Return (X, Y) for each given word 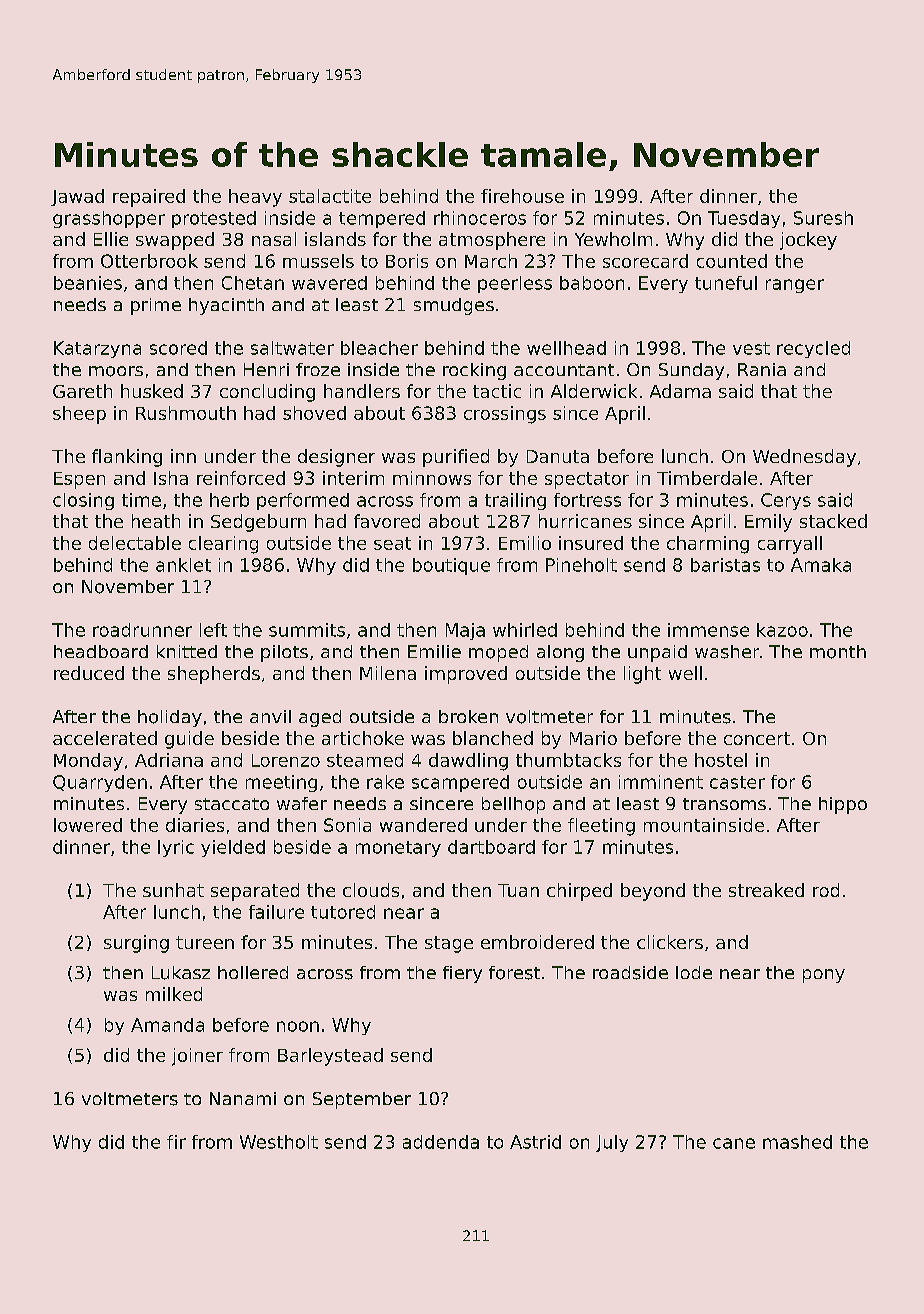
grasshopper (109, 219)
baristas (725, 565)
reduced (89, 673)
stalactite (330, 196)
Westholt (279, 1142)
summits (307, 630)
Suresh (823, 218)
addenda (441, 1142)
